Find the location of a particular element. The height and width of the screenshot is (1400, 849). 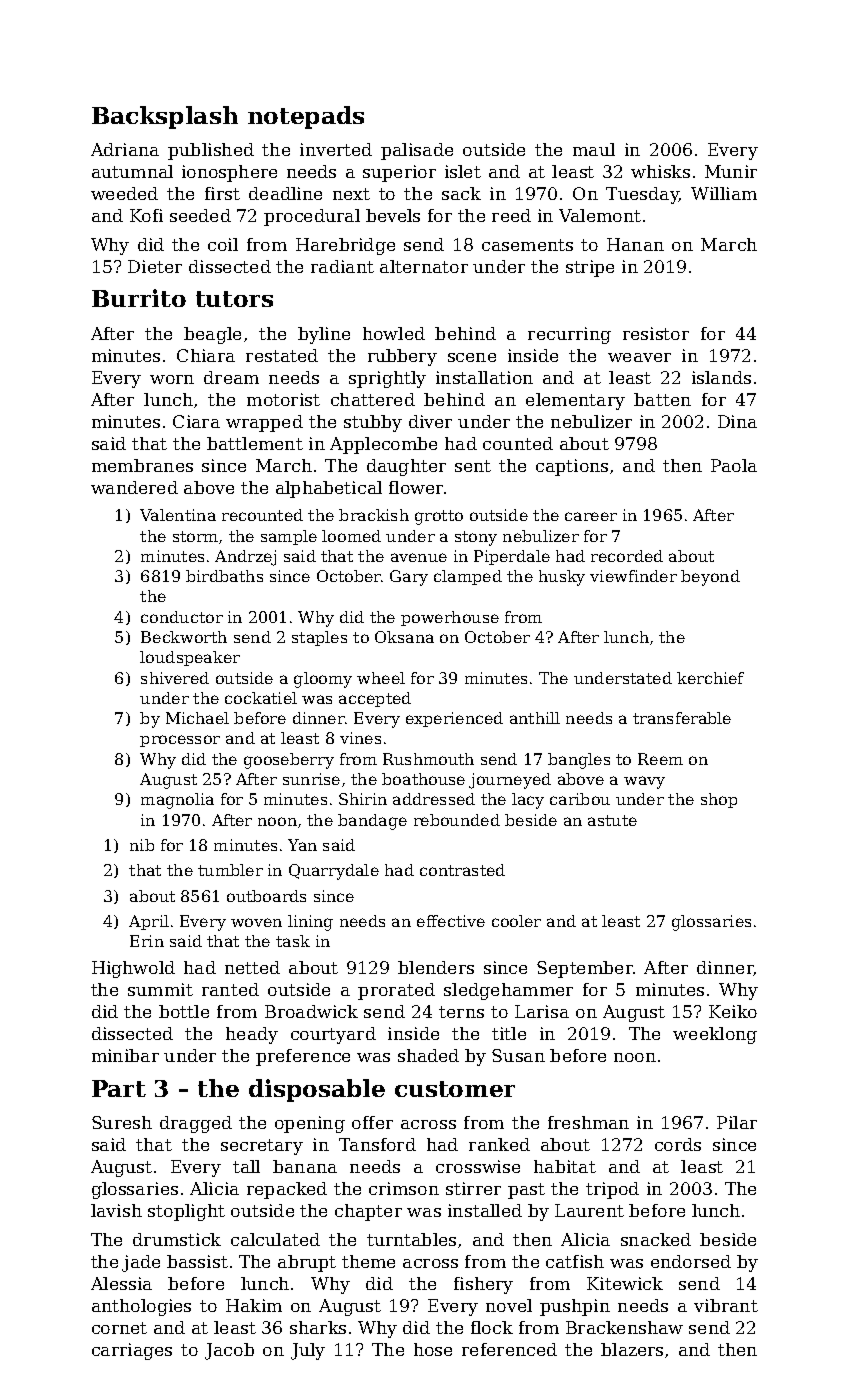

bassist is located at coordinates (197, 1261).
